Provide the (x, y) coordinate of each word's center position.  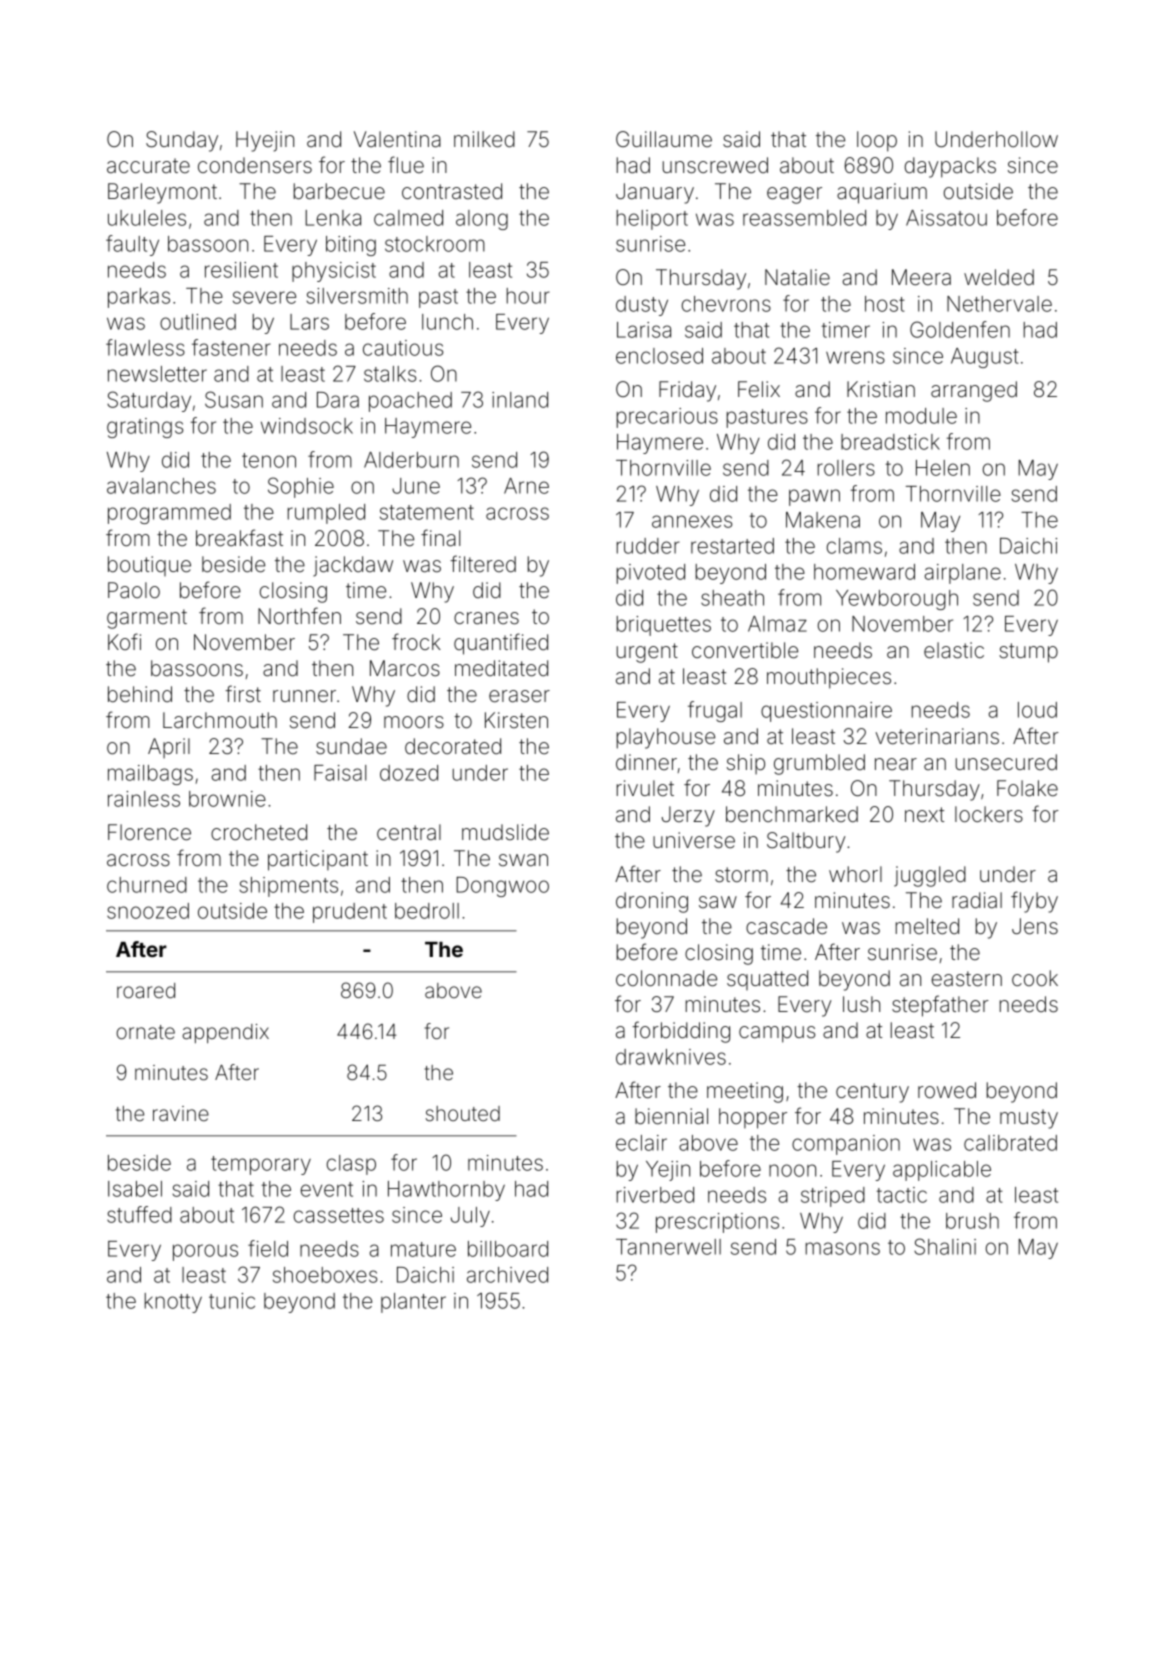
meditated (501, 668)
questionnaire (826, 712)
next (924, 815)
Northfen (299, 616)
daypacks (950, 167)
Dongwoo (502, 886)
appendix (225, 1033)
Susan (234, 399)
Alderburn (411, 460)
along (482, 220)
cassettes (339, 1215)
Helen (943, 468)
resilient (241, 270)
